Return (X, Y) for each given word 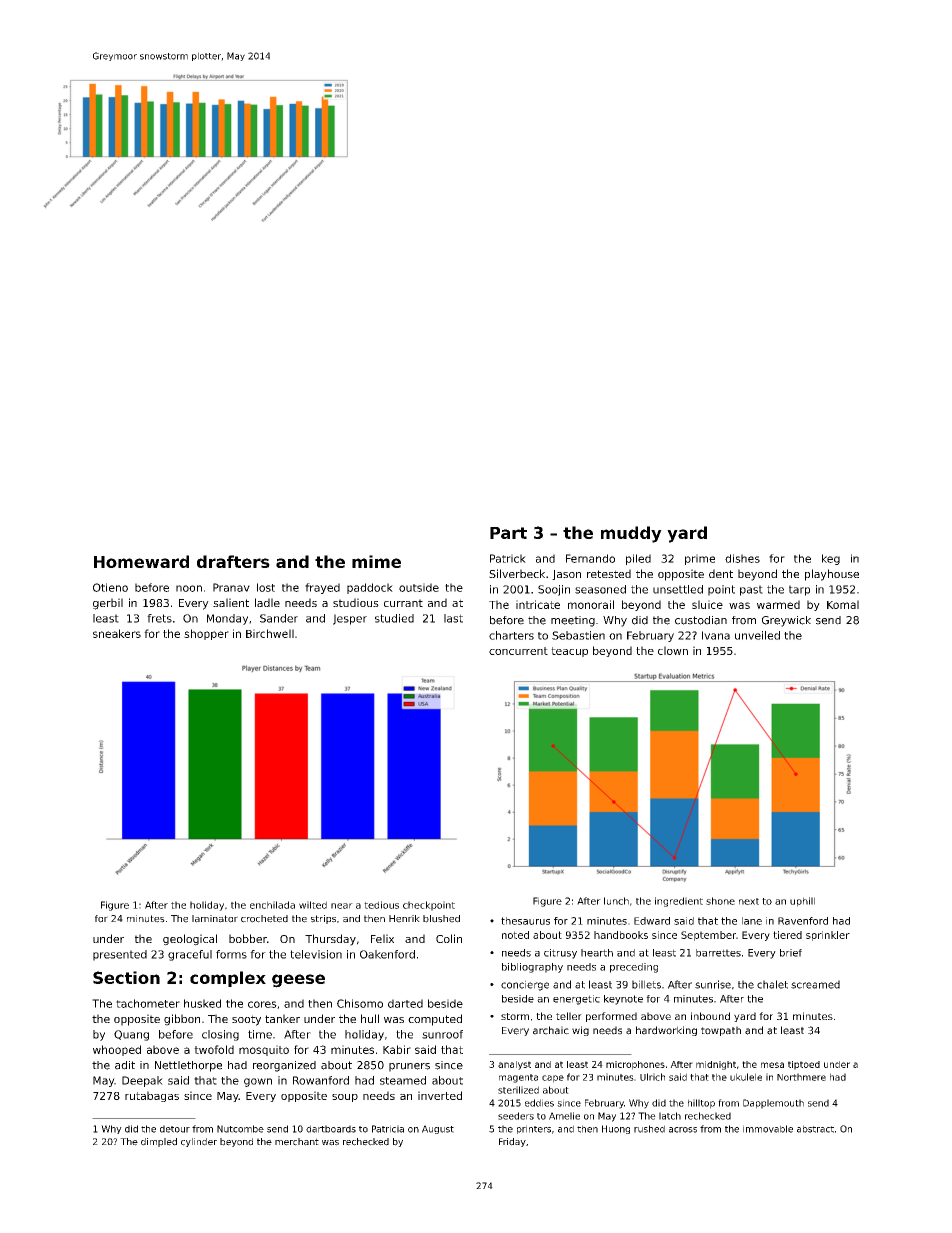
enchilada (272, 905)
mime (376, 561)
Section (126, 977)
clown (673, 650)
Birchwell (270, 633)
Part (508, 533)
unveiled (757, 635)
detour (175, 1129)
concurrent (518, 651)
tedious (381, 905)
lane (752, 921)
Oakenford (387, 954)
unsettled (678, 589)
